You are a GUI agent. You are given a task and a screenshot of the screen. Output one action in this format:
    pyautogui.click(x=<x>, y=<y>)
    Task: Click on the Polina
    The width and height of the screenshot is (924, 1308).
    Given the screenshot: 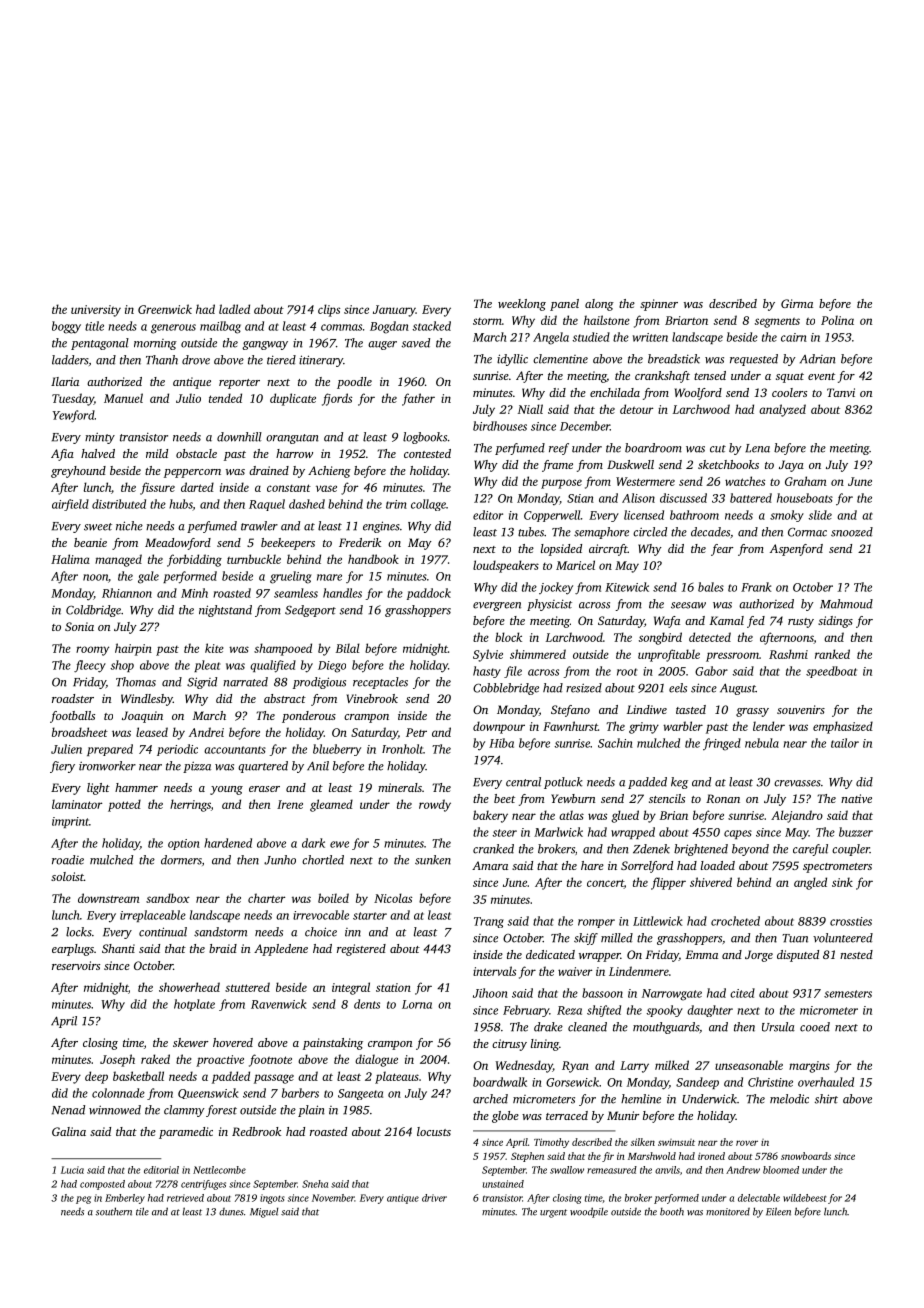 What is the action you would take?
    pyautogui.click(x=837, y=320)
